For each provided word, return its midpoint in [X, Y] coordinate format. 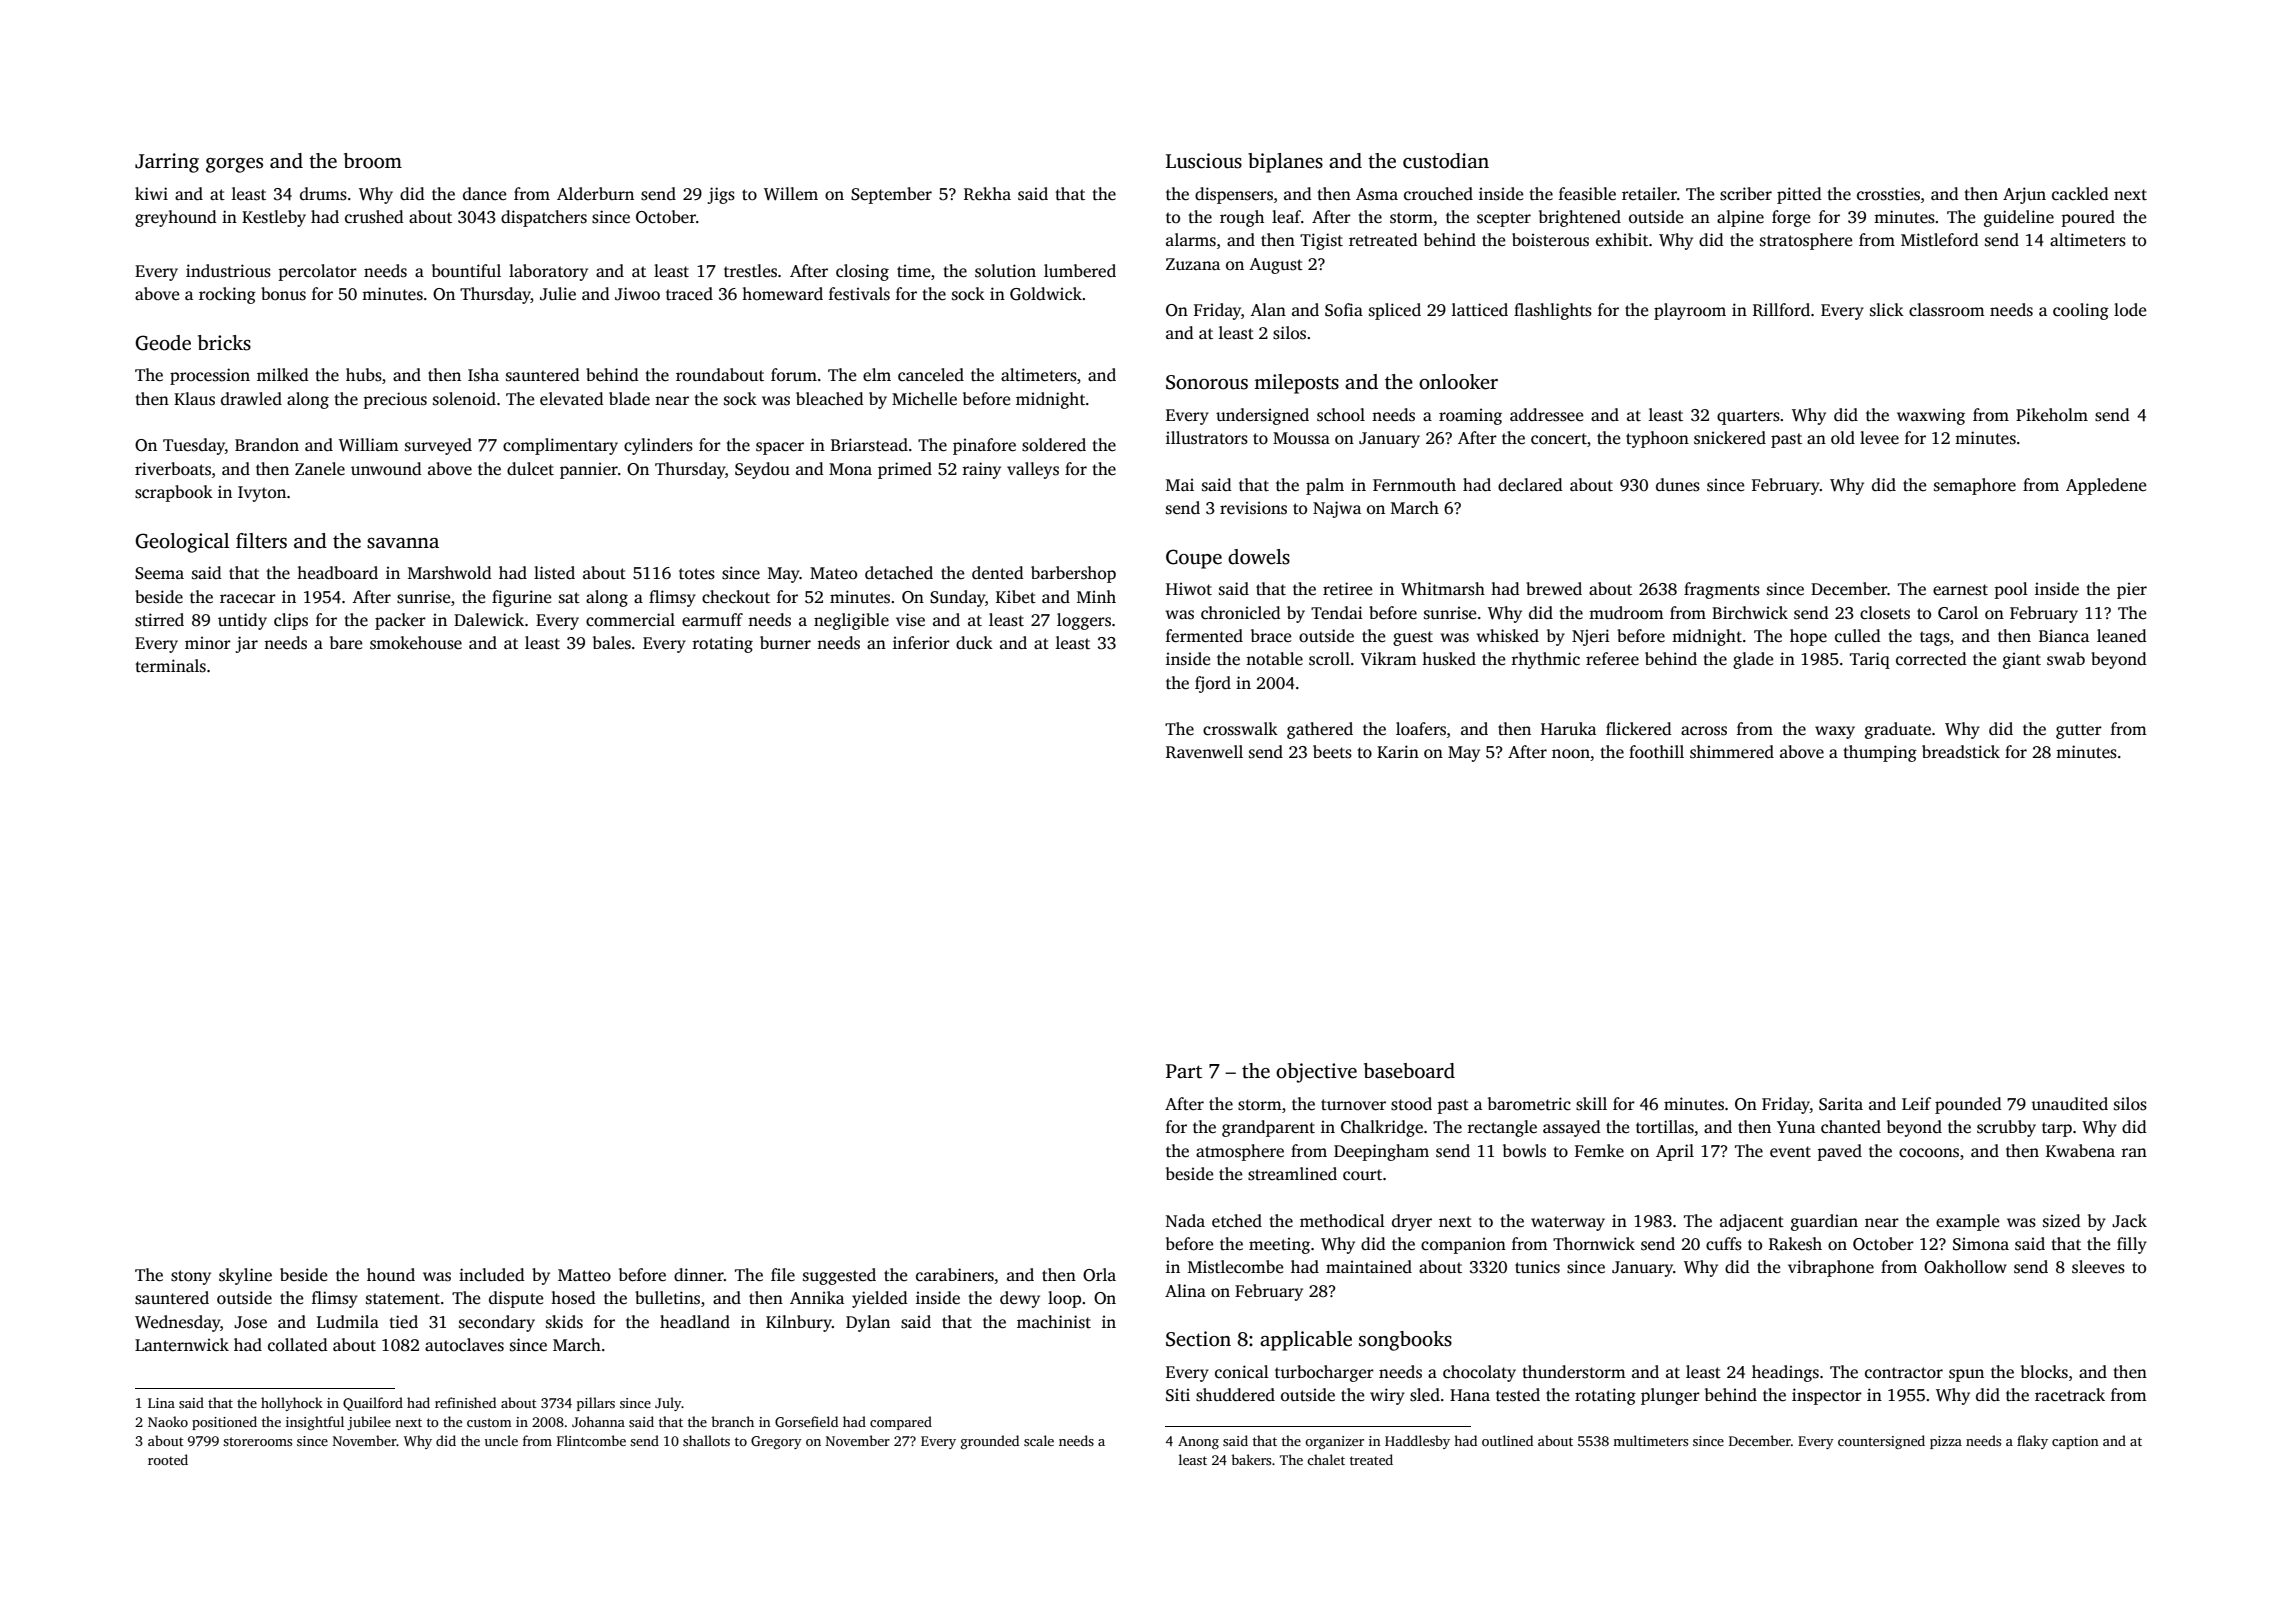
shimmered [1732, 752]
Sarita [1841, 1104]
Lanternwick [182, 1345]
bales [612, 643]
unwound [386, 469]
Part [1184, 1071]
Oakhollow [1965, 1267]
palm [1325, 486]
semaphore [1975, 486]
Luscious [1204, 161]
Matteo [584, 1275]
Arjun [2024, 195]
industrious [228, 271]
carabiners [955, 1275]
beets [1332, 752]
